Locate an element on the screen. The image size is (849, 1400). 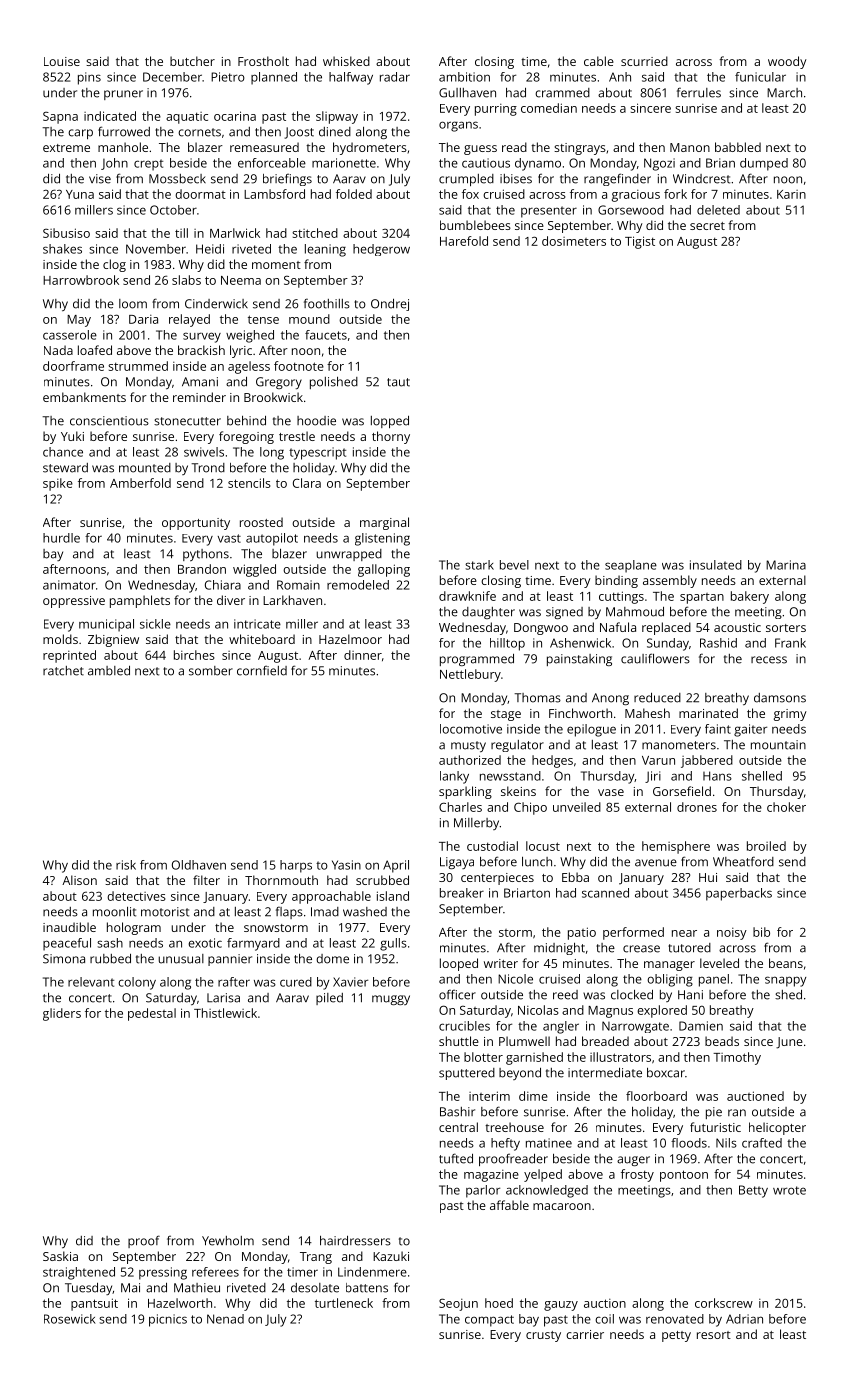
Seojun is located at coordinates (458, 1304).
